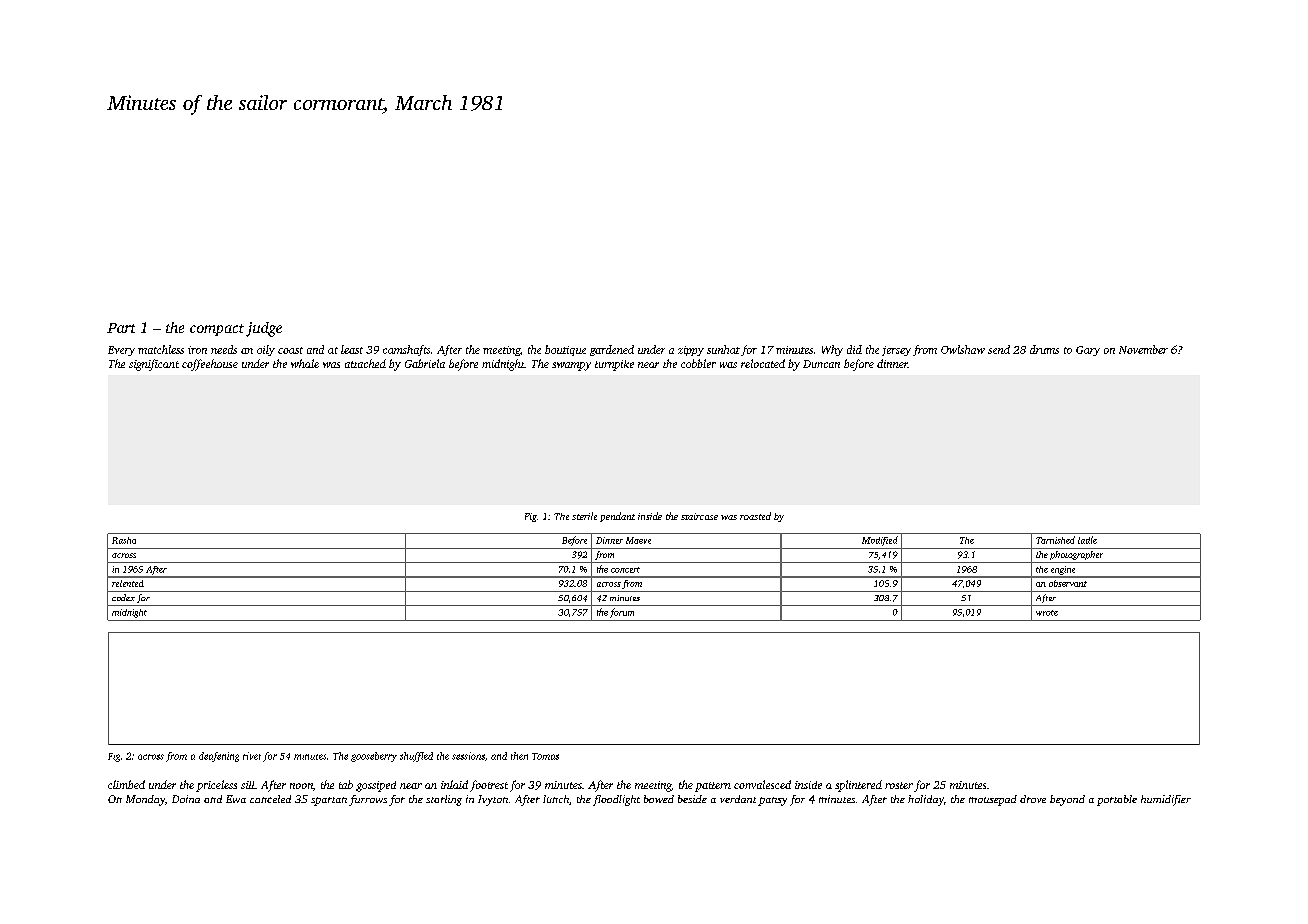 This screenshot has height=924, width=1308. I want to click on wrote, so click(1047, 613).
